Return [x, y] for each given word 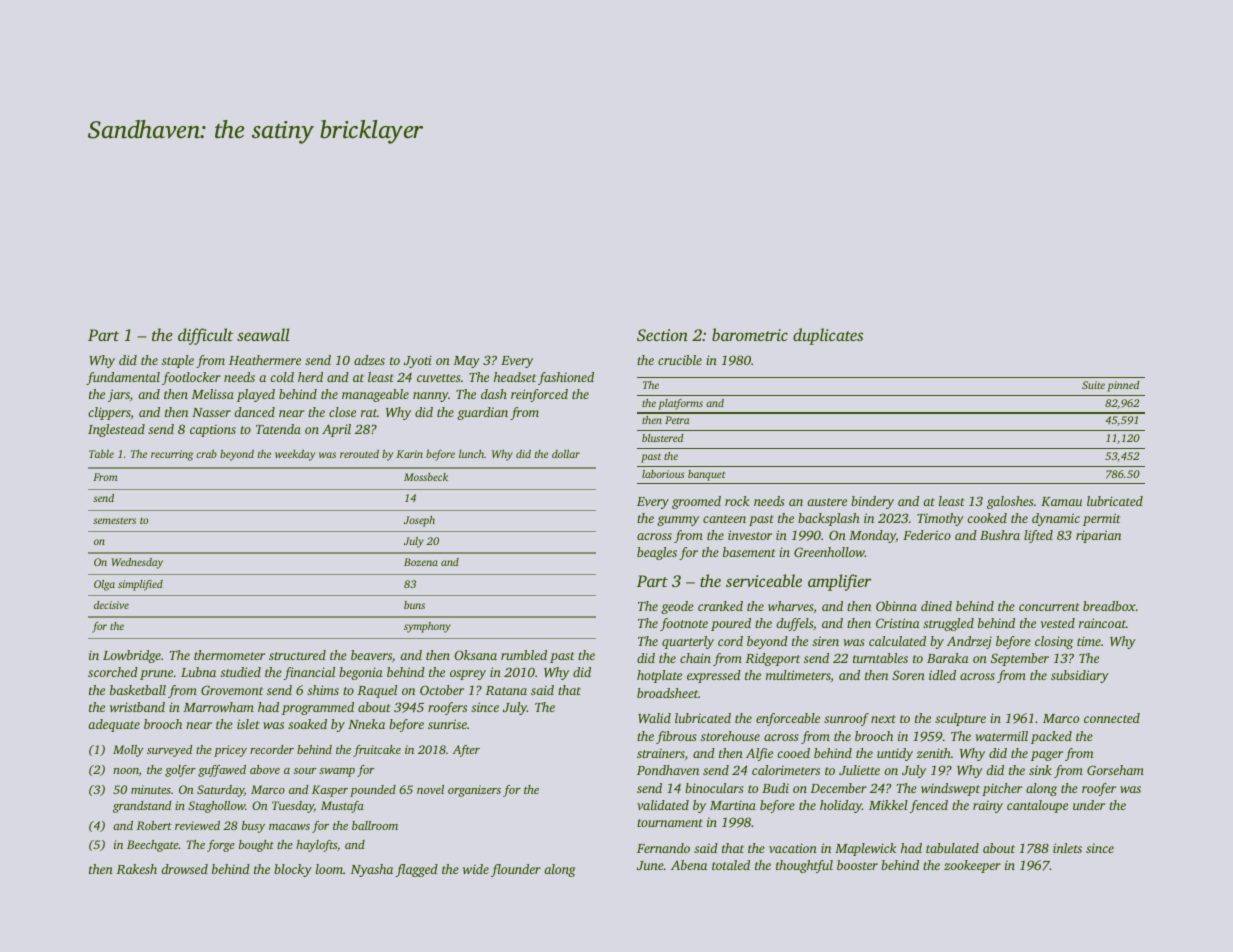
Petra [677, 420]
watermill [1001, 736]
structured [297, 655]
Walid [654, 718]
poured [731, 624]
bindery [872, 502]
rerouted [359, 453]
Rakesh [136, 869]
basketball [138, 690]
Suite [1093, 385]
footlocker [191, 378]
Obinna [896, 606]
